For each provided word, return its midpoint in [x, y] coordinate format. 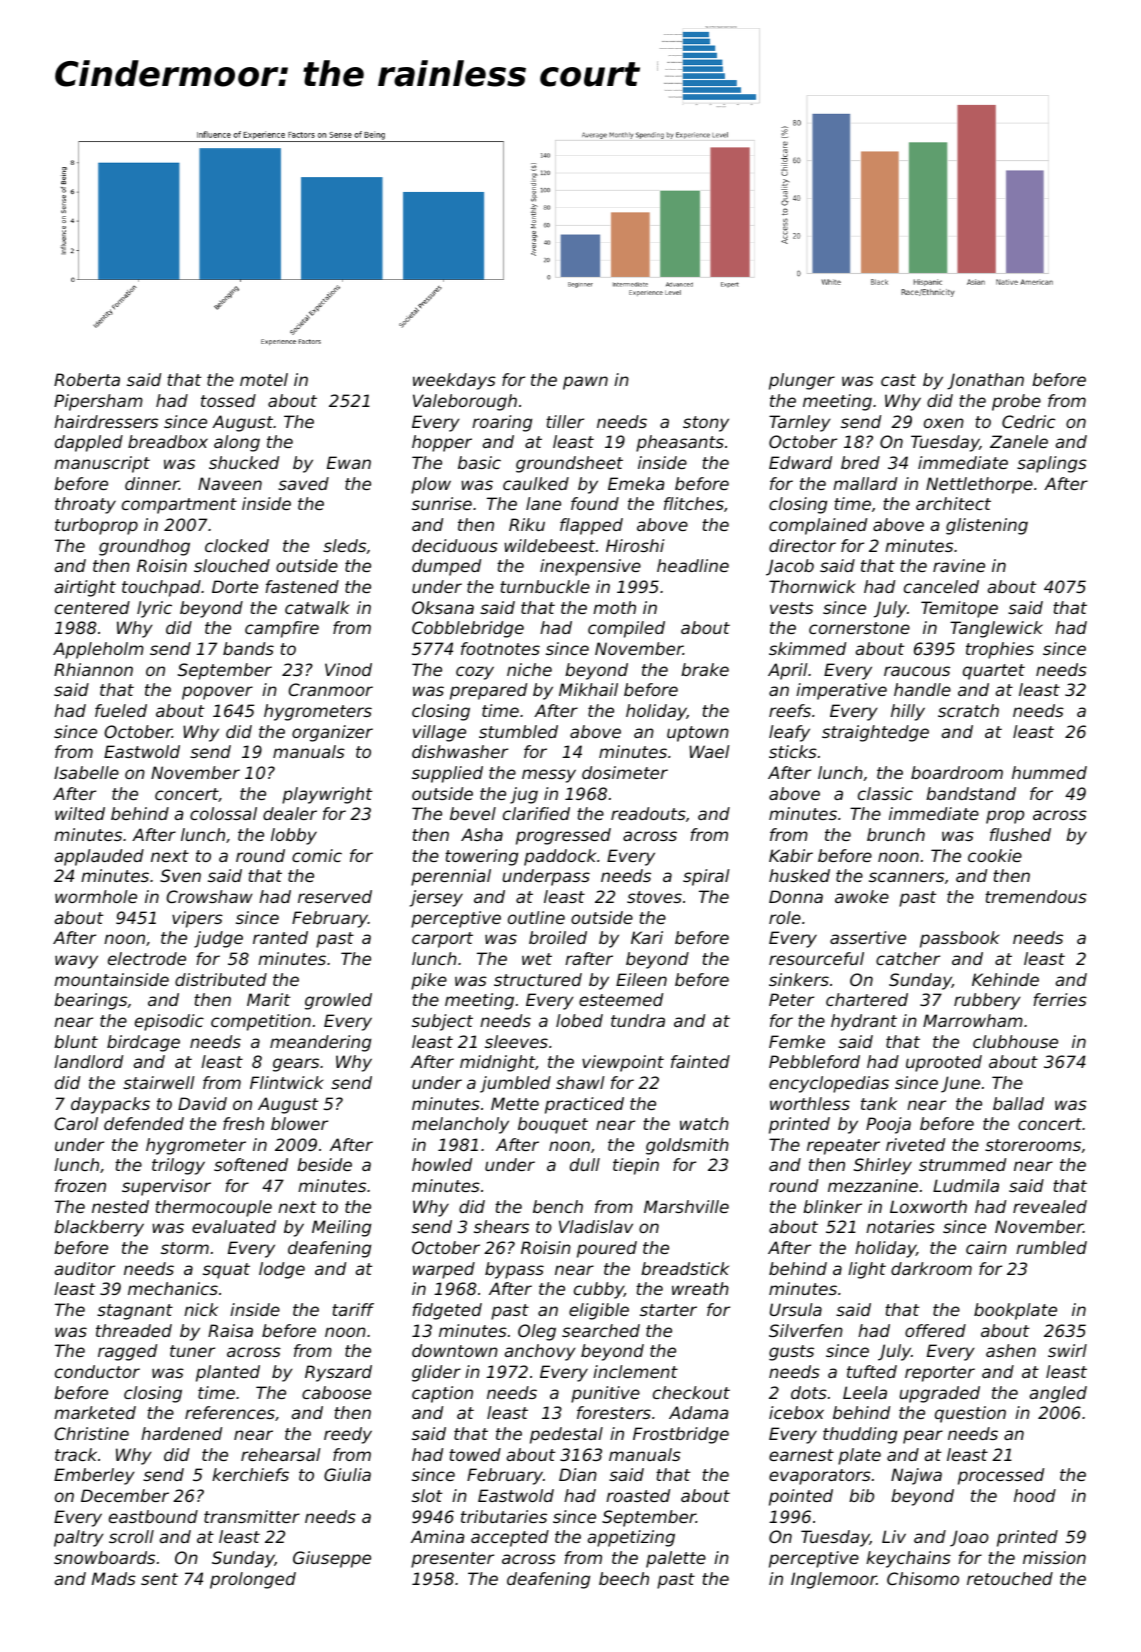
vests [791, 608]
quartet [994, 672]
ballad [1018, 1103]
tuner [192, 1351]
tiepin [636, 1166]
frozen [80, 1185]
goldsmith [687, 1146]
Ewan [349, 462]
